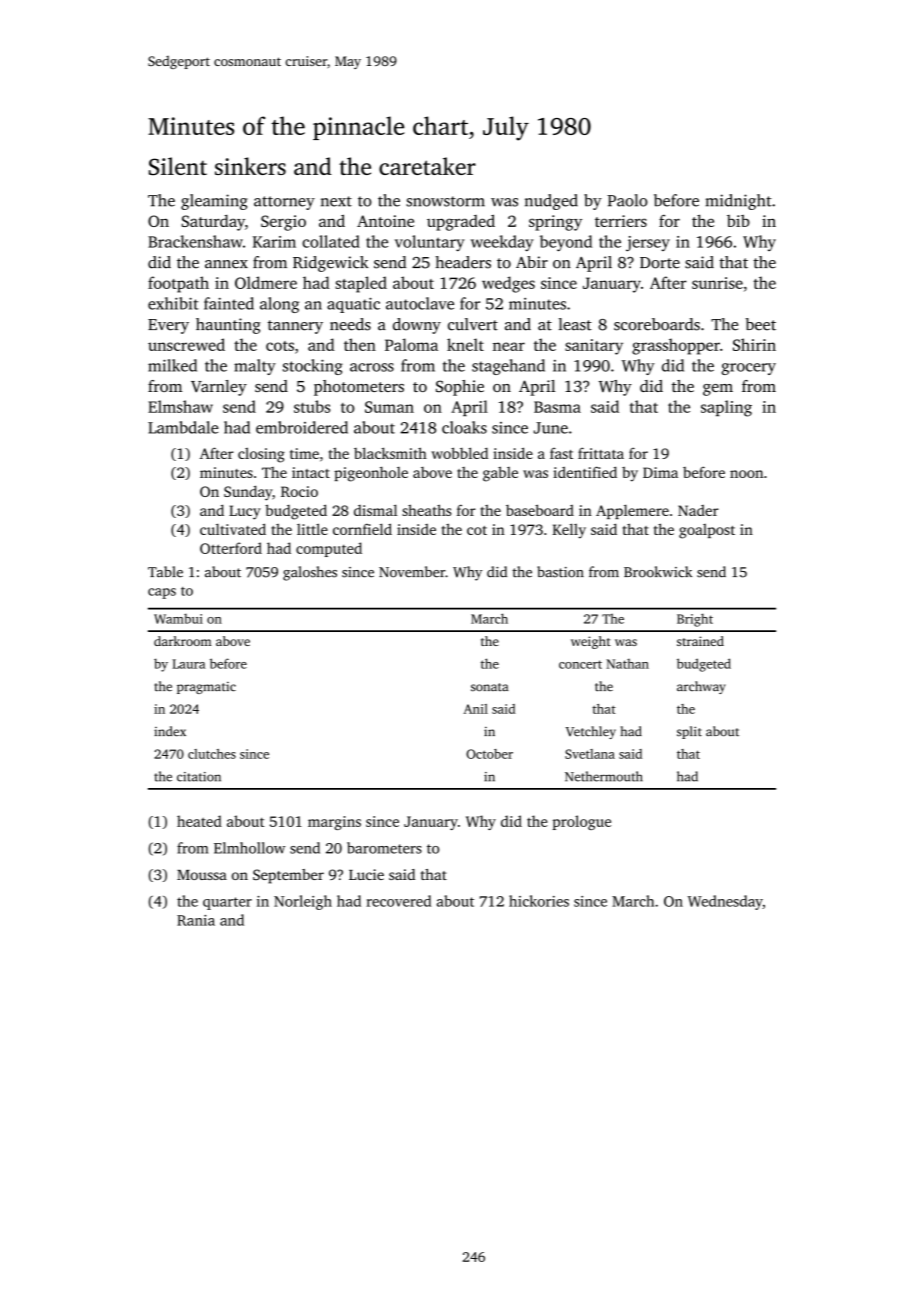 This screenshot has height=1311, width=924. I want to click on Silent, so click(178, 166).
